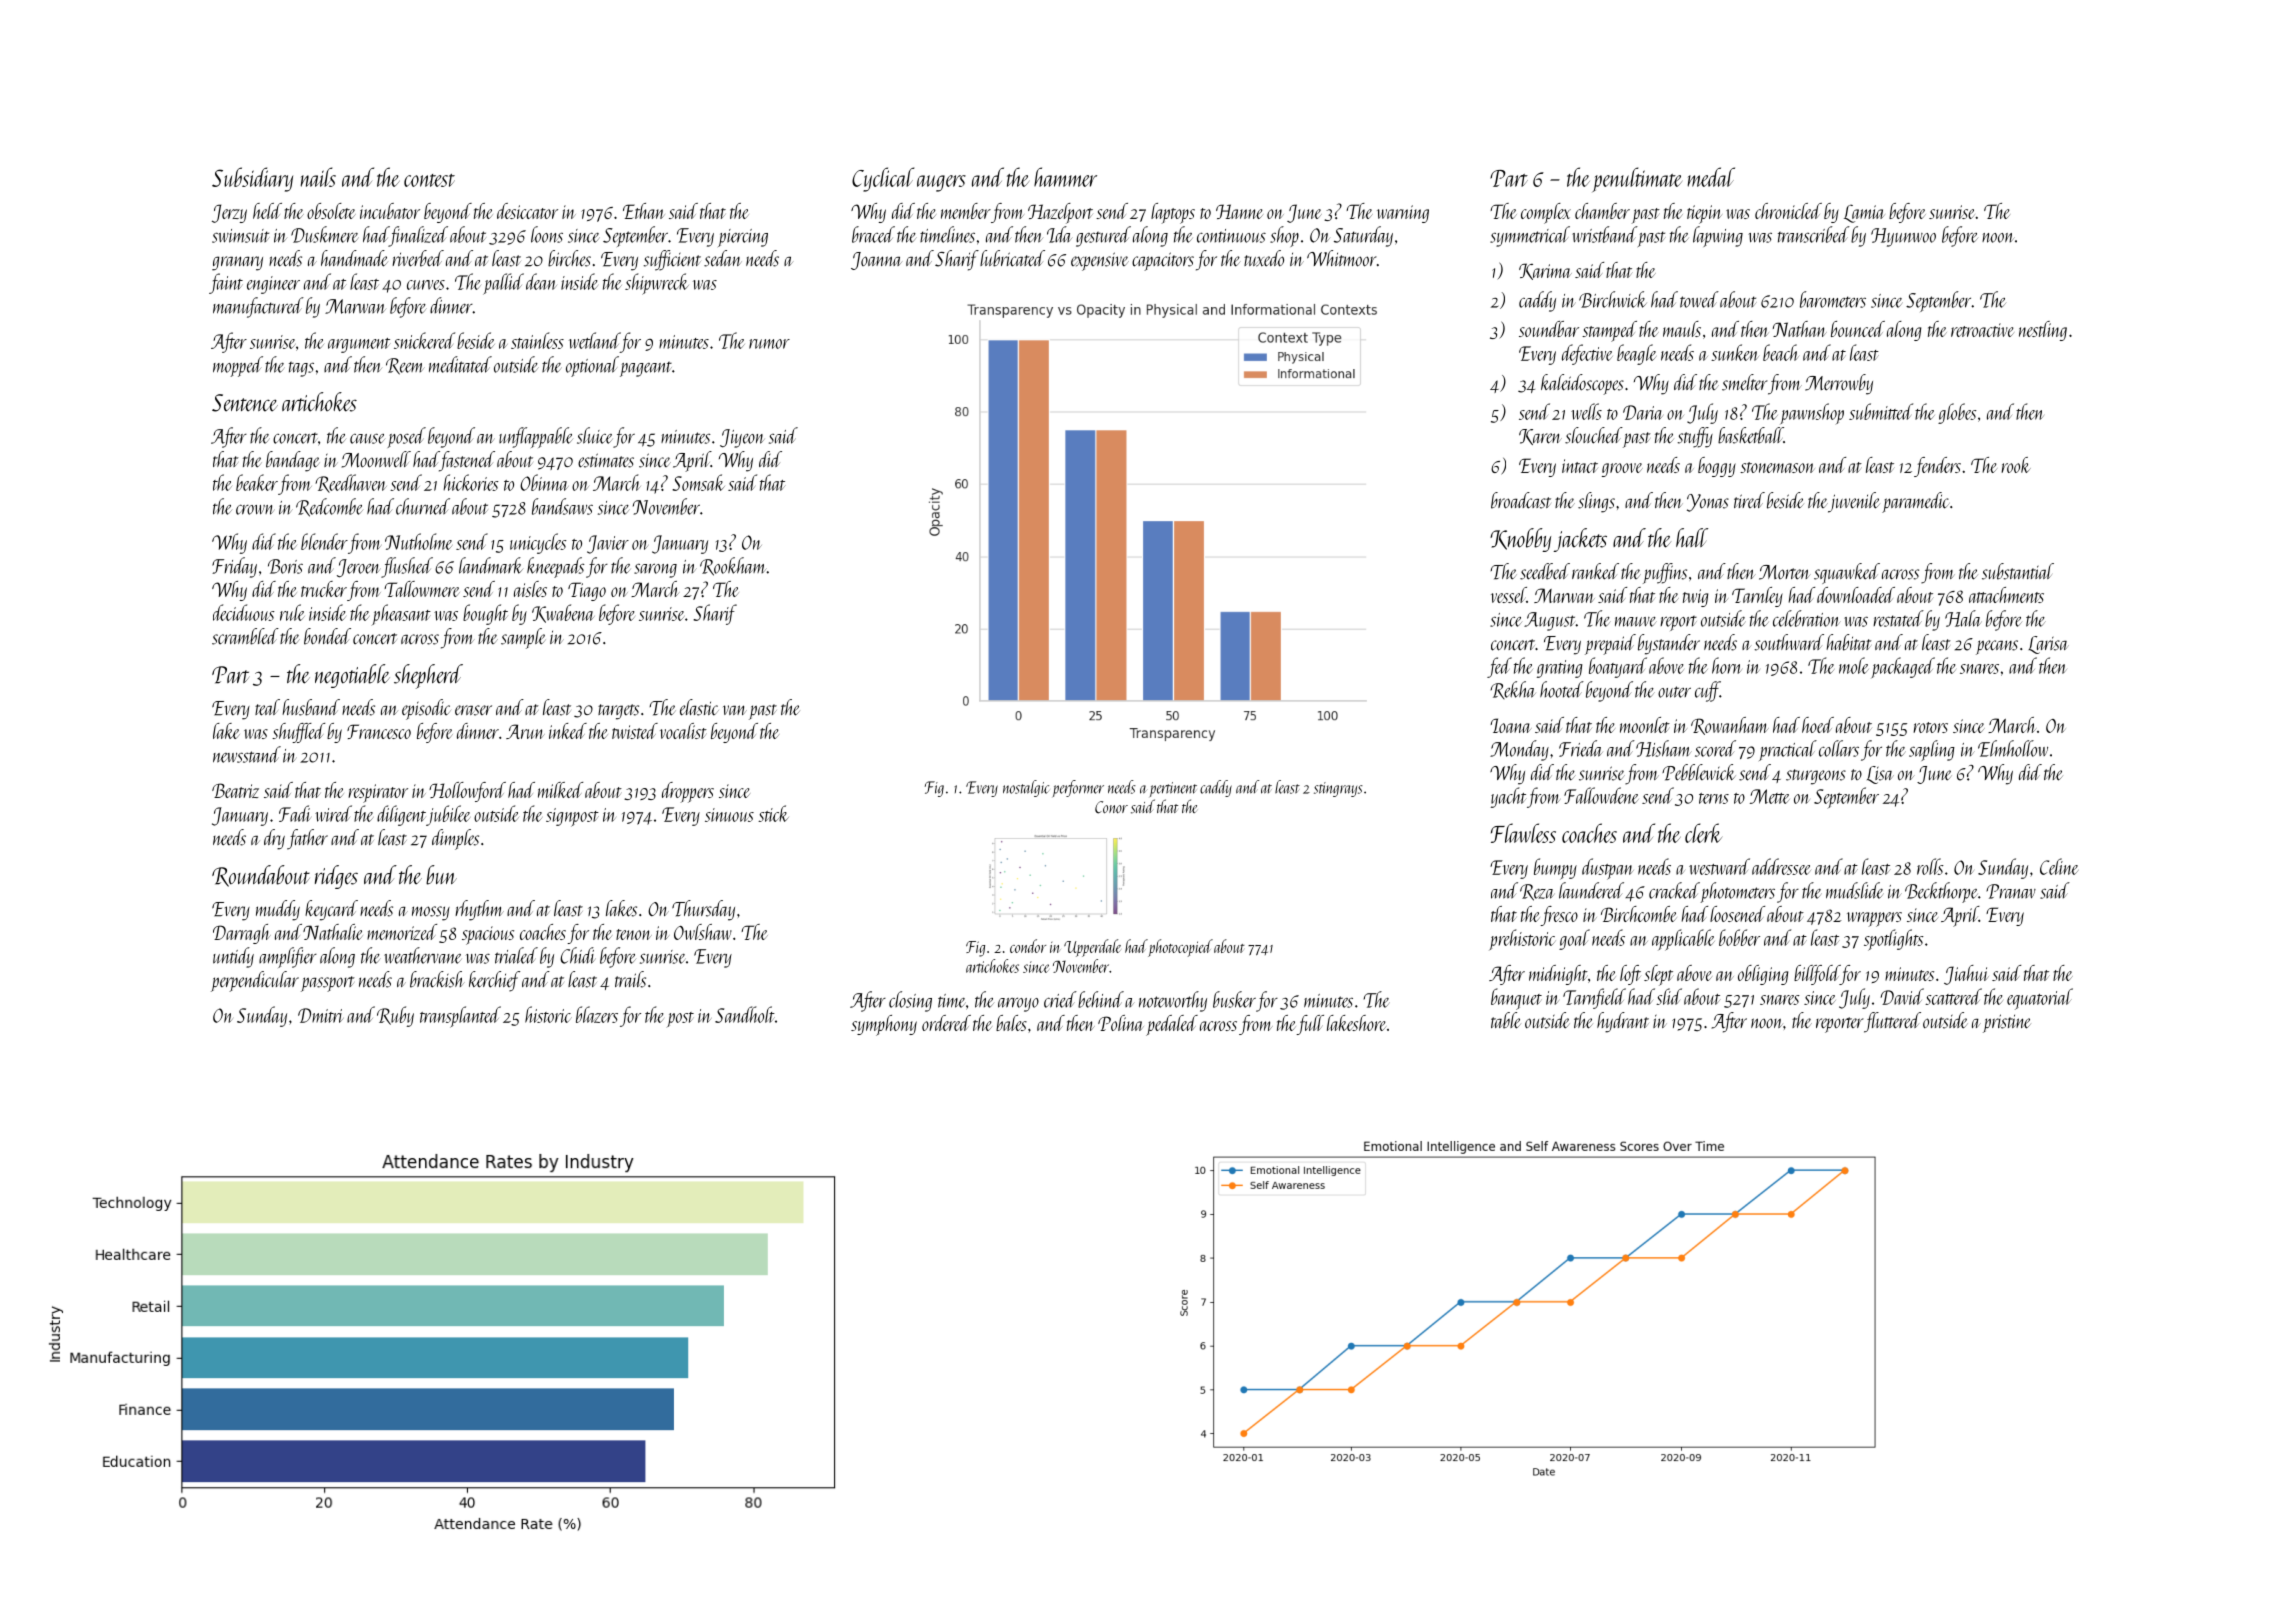 This page has height=1620, width=2292. What do you see at coordinates (1757, 597) in the page?
I see `Tarnley` at bounding box center [1757, 597].
